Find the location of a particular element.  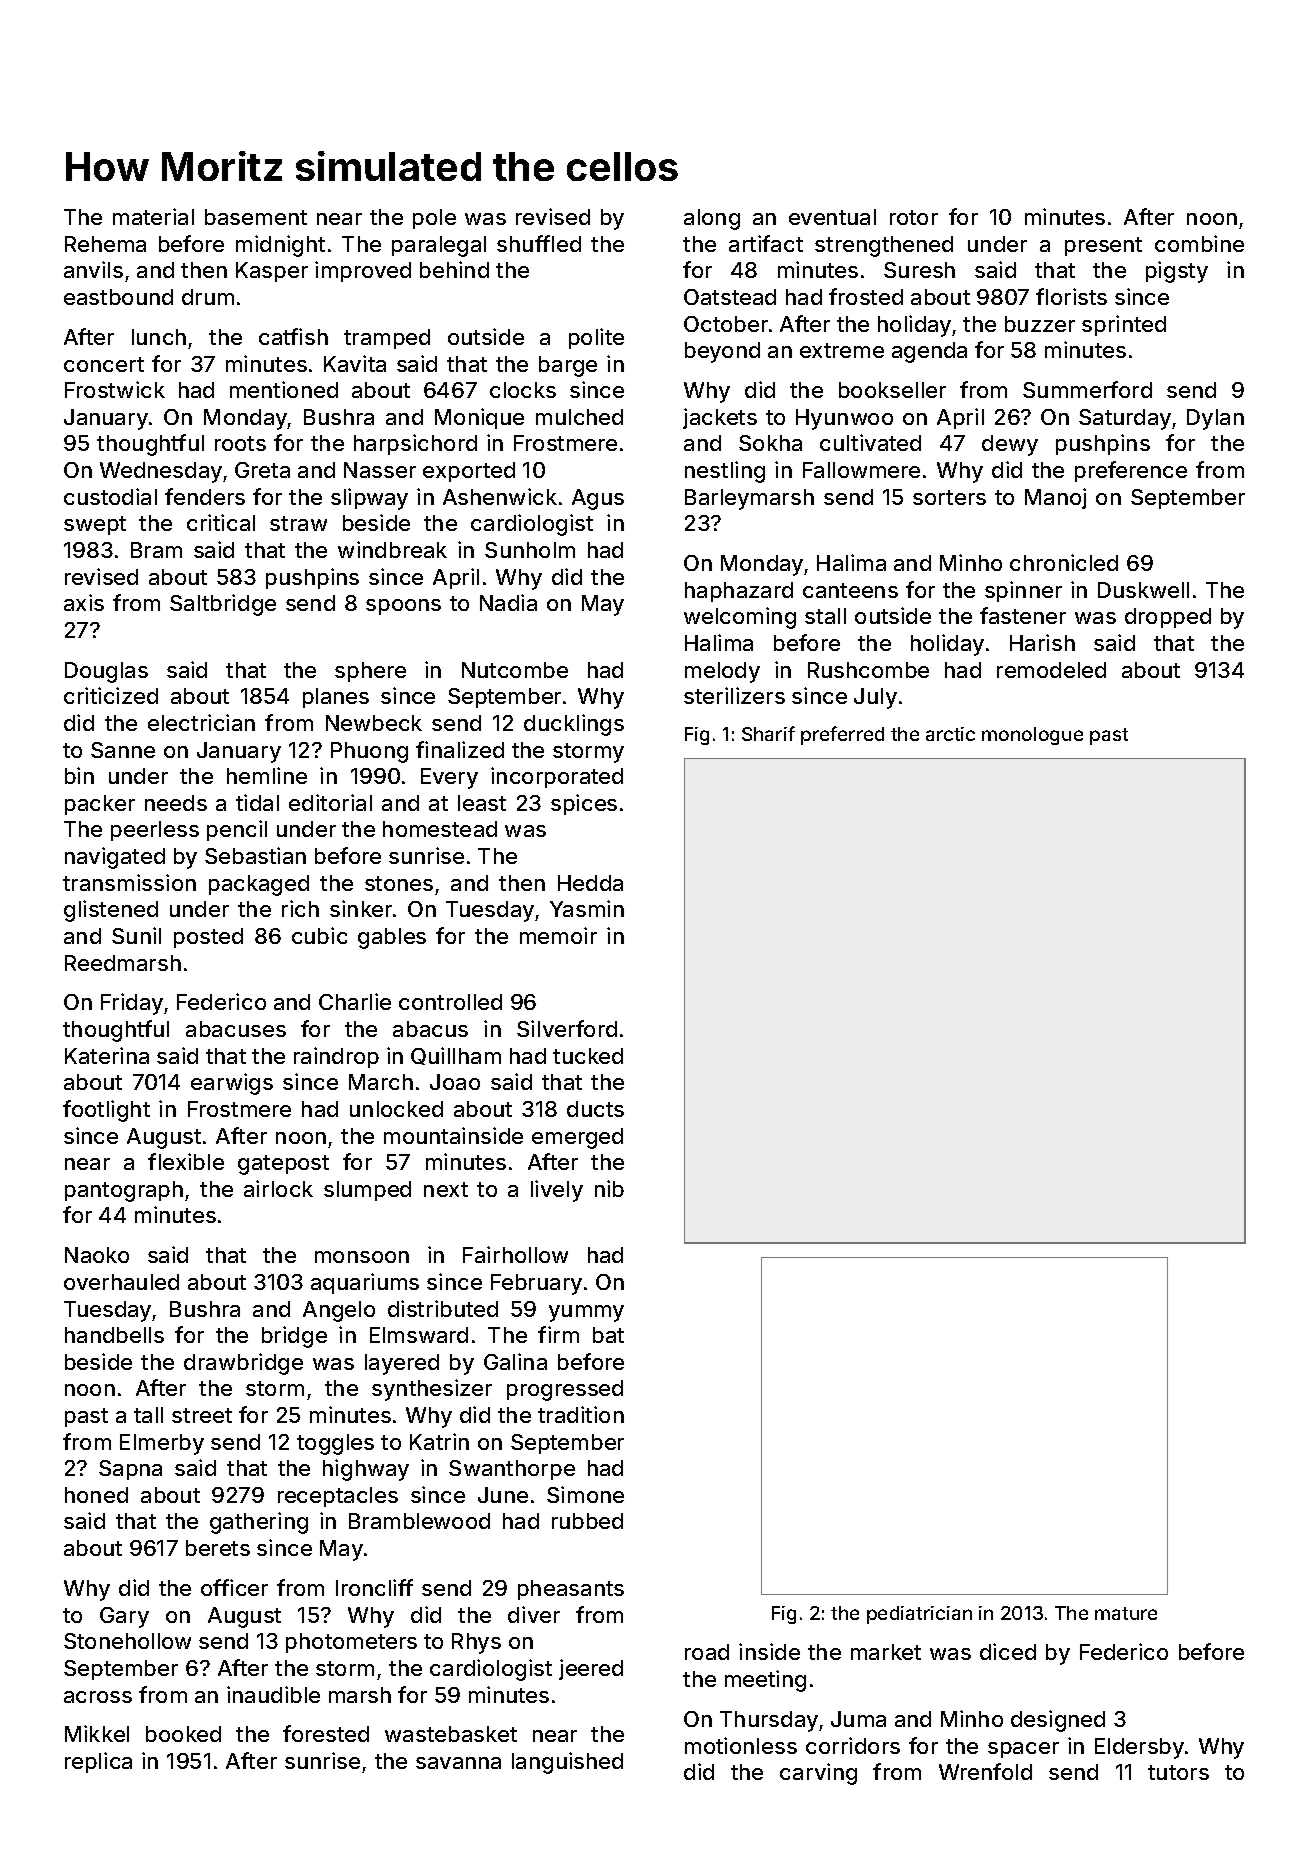

street is located at coordinates (202, 1415).
